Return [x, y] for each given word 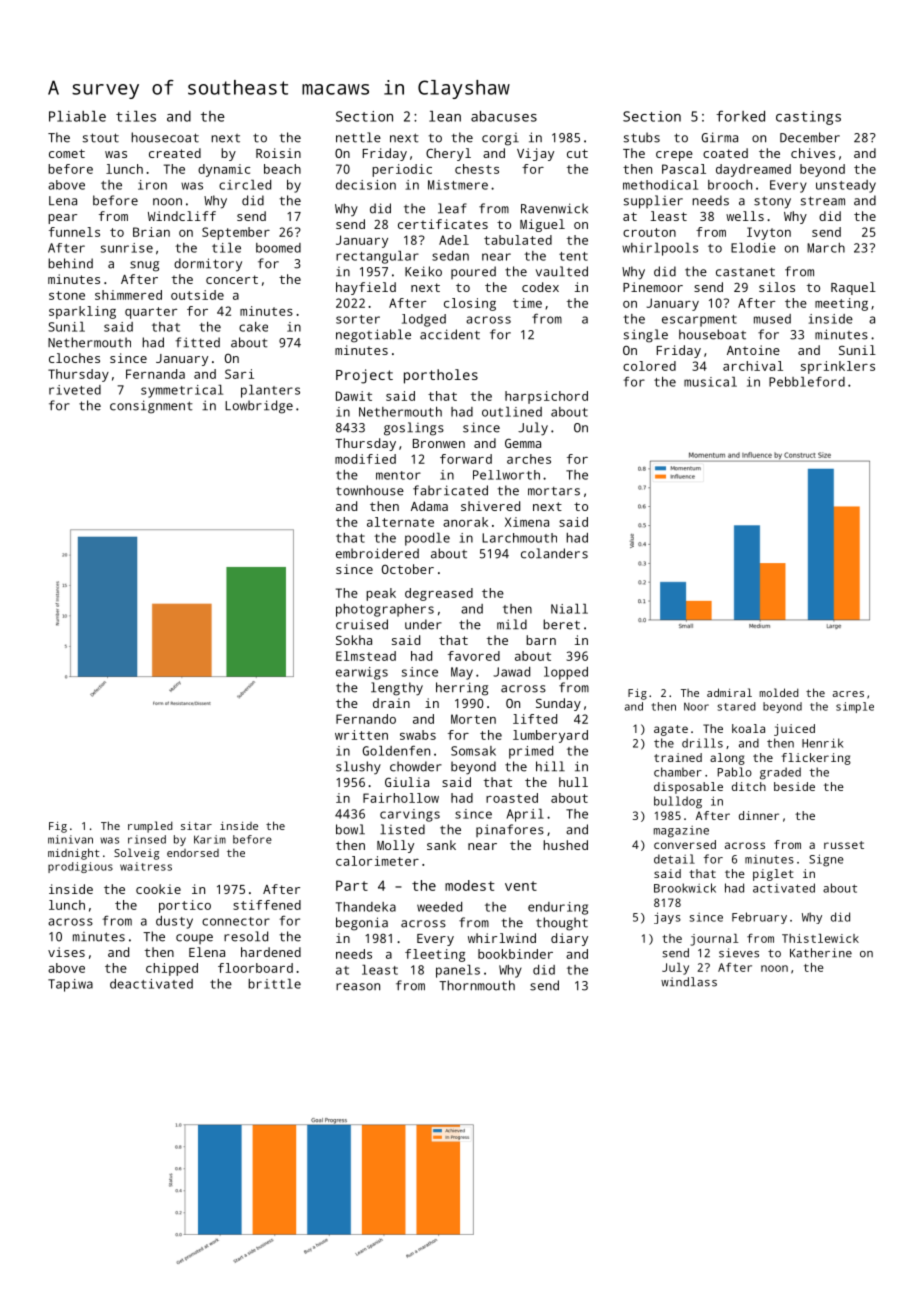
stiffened [267, 905]
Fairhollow [401, 798]
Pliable [77, 116]
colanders [554, 553]
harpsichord [546, 397]
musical [710, 382]
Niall [569, 609]
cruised [362, 624]
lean [445, 116]
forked [740, 116]
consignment [151, 407]
